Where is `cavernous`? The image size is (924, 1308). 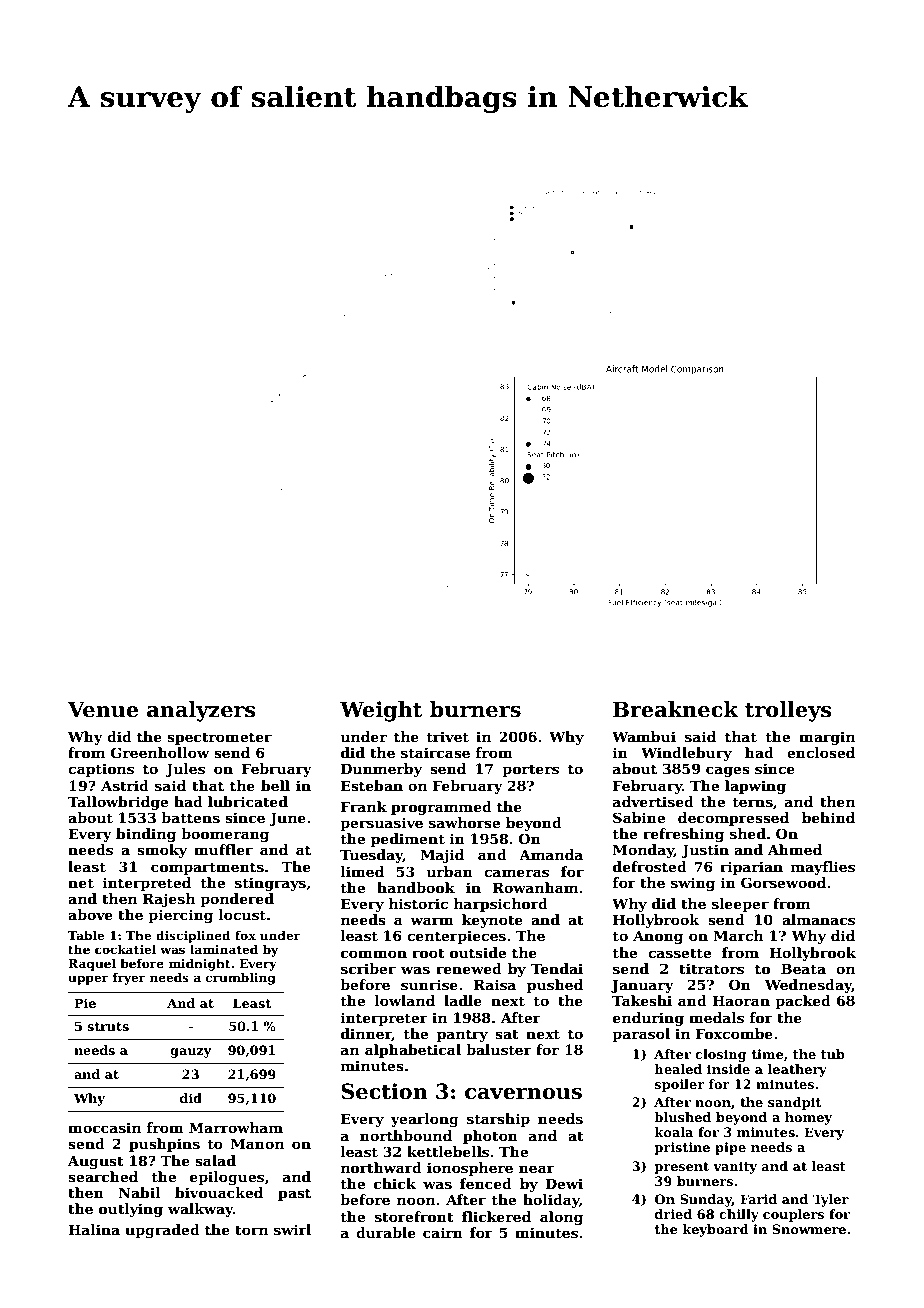
cavernous is located at coordinates (523, 1094).
